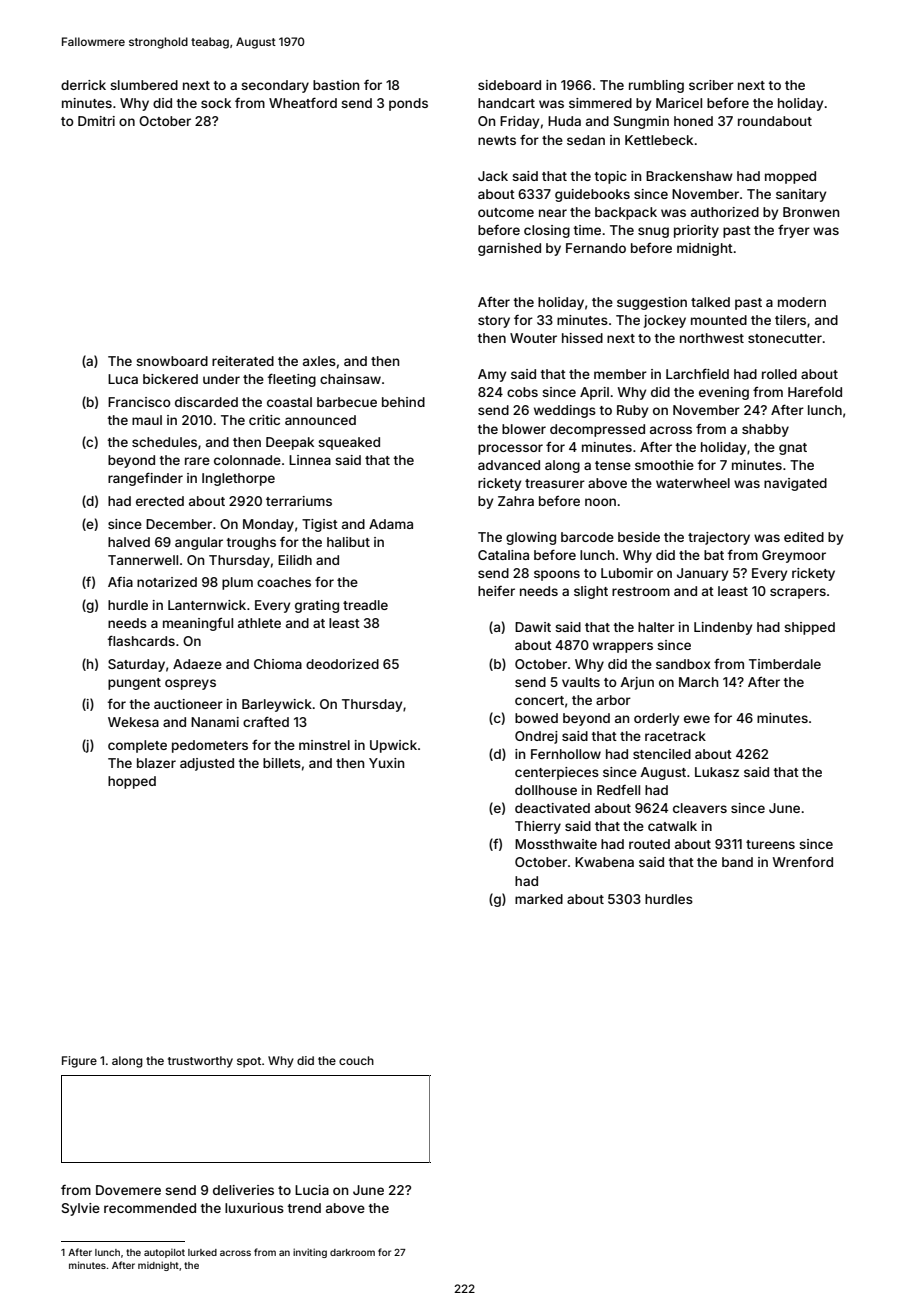 This screenshot has width=908, height=1316. What do you see at coordinates (494, 322) in the screenshot?
I see `story` at bounding box center [494, 322].
